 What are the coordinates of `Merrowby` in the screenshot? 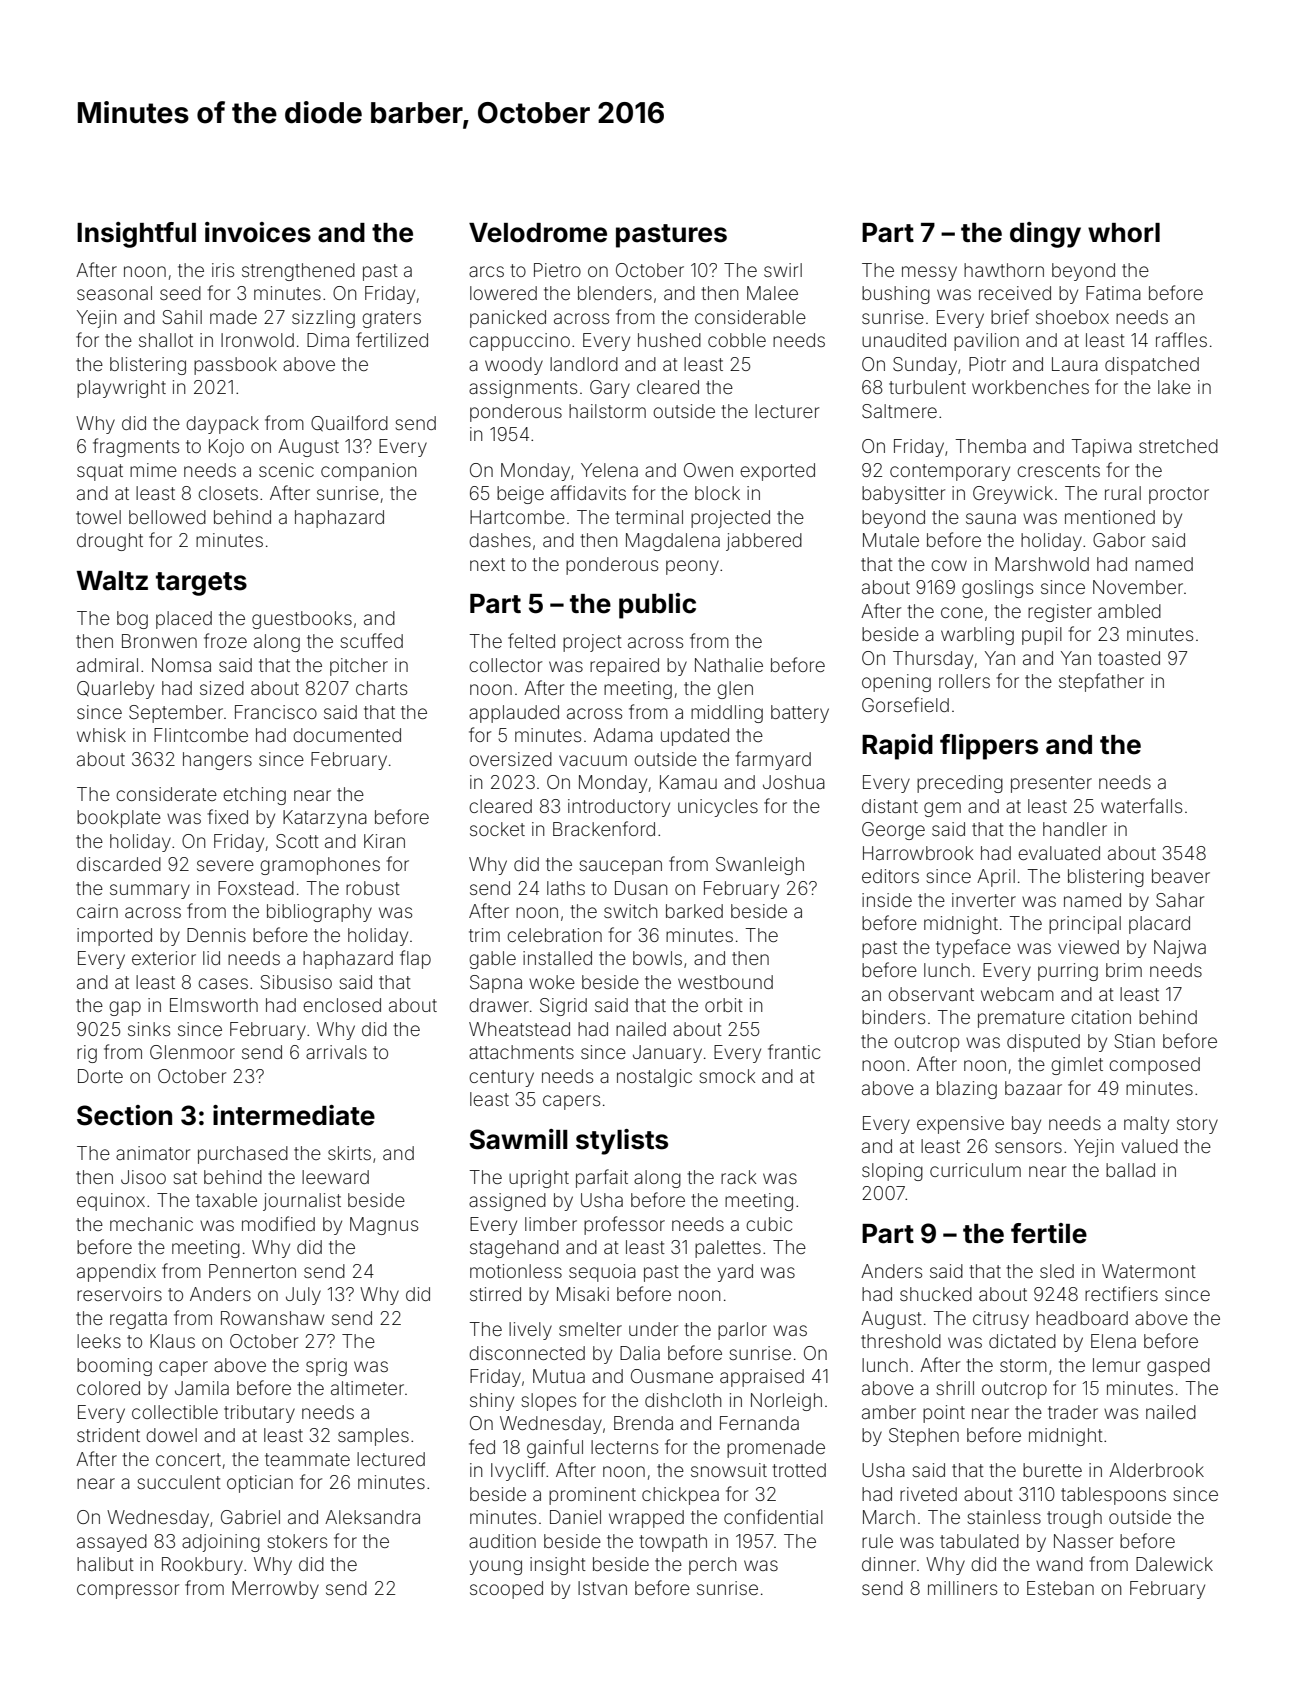 It's located at (275, 1590).
